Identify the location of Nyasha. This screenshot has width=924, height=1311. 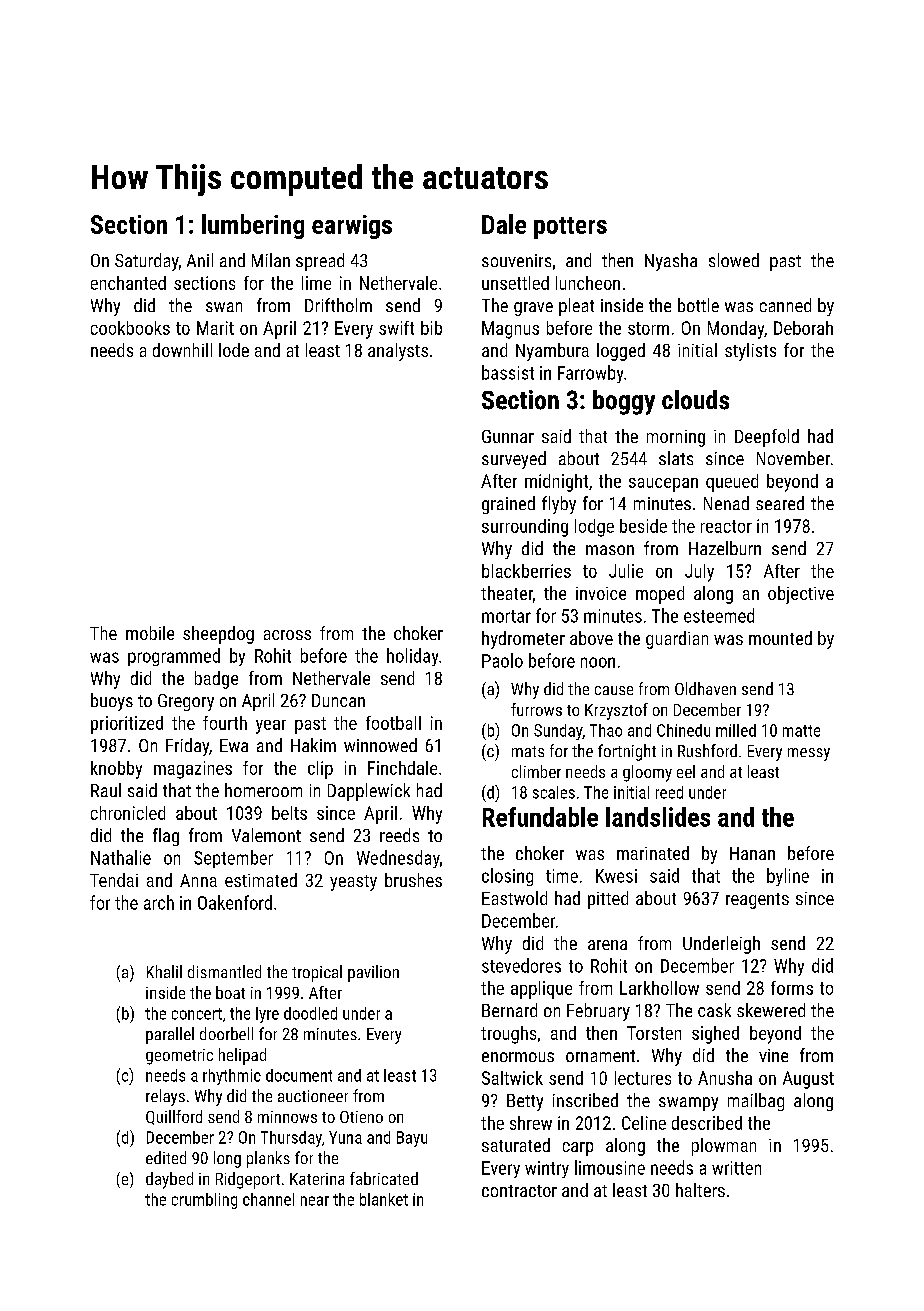
(671, 262).
